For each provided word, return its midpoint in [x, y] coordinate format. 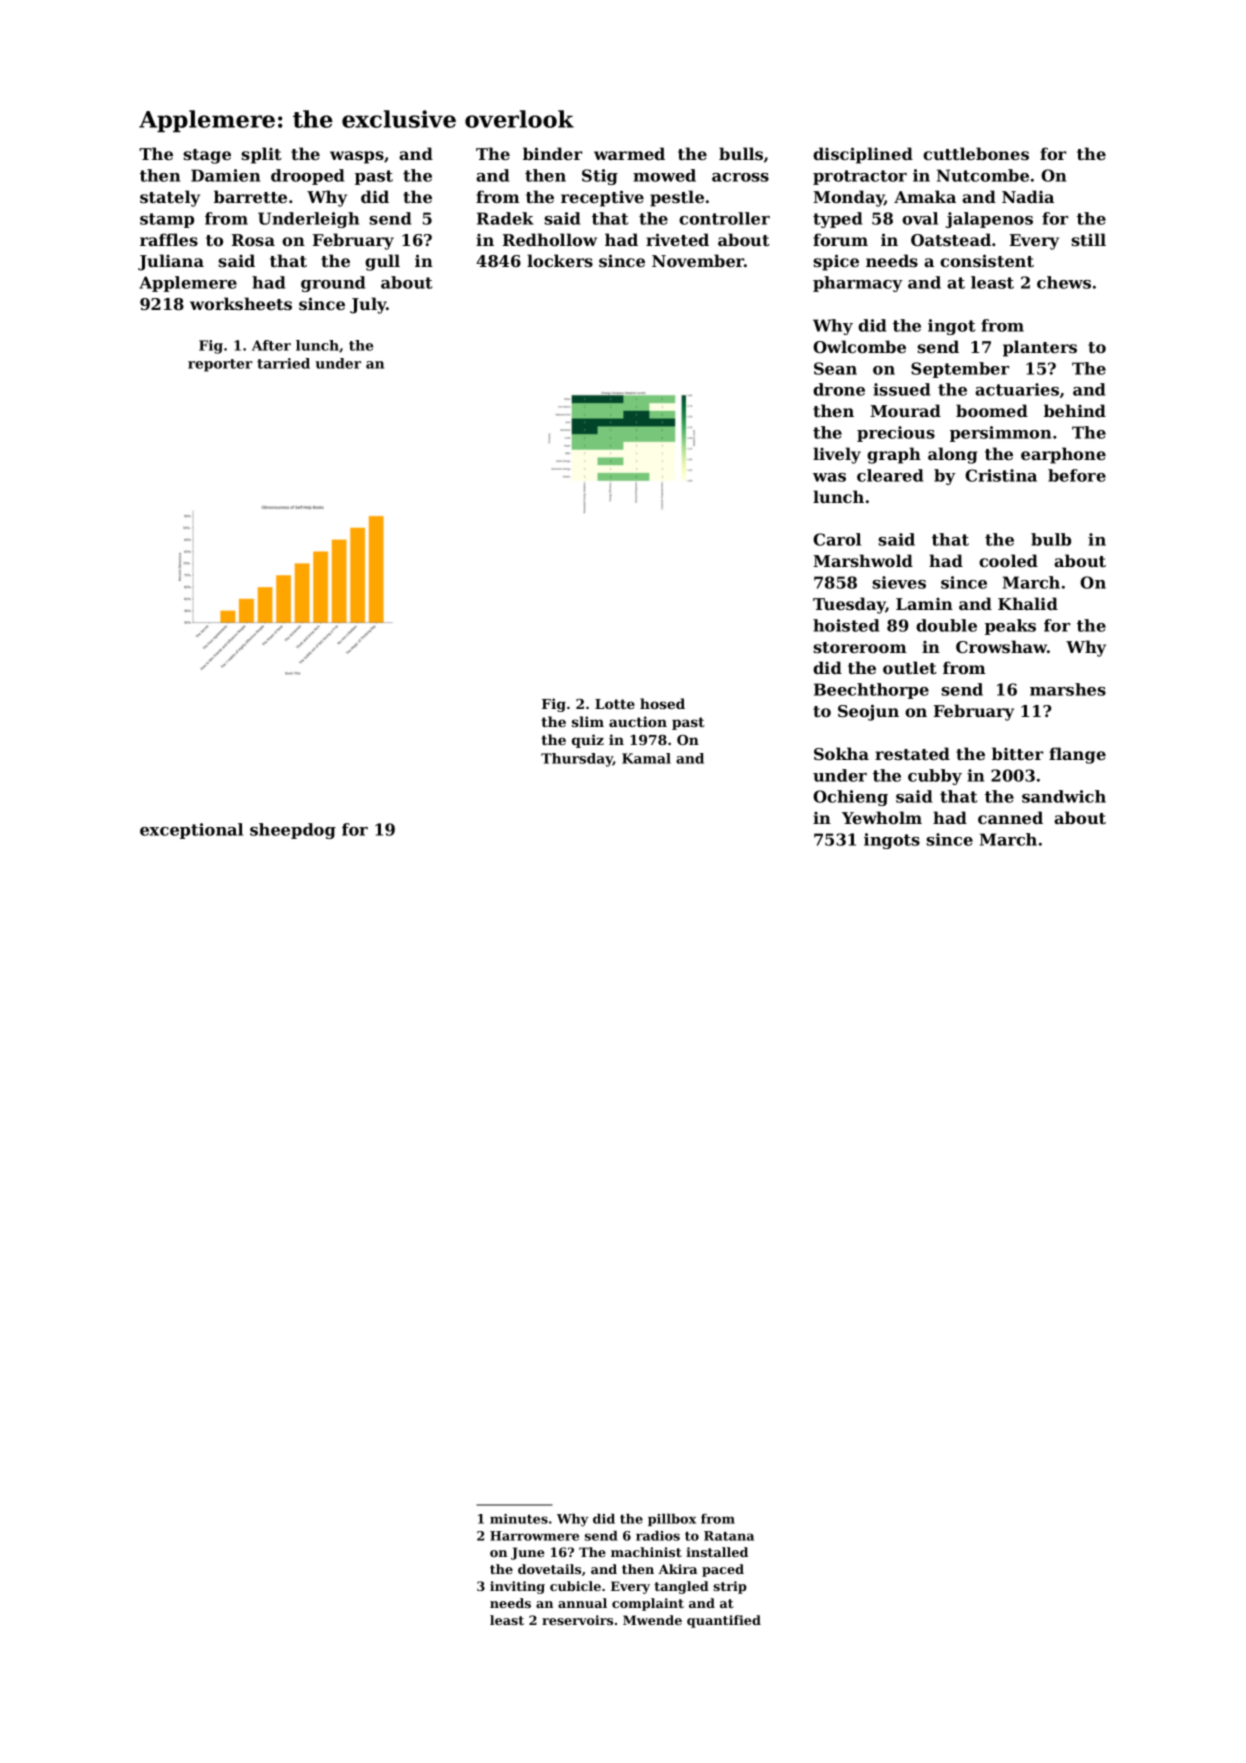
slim [588, 721]
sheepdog [293, 831]
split [261, 155]
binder [552, 153]
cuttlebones [976, 153]
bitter [1017, 753]
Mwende [652, 1620]
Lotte [615, 704]
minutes [519, 1519]
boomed [992, 410]
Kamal [646, 758]
